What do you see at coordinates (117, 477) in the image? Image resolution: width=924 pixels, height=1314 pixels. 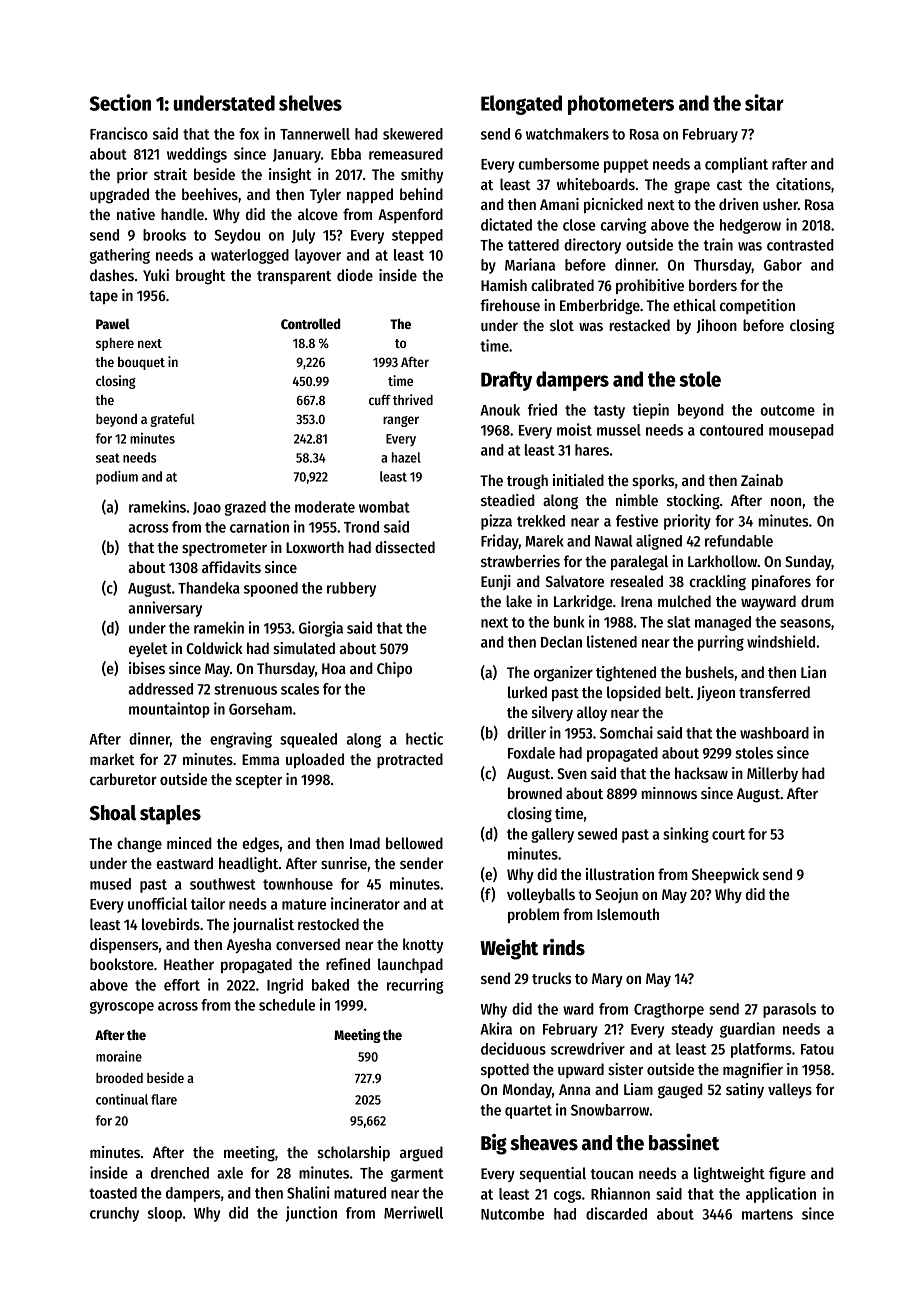 I see `podium` at bounding box center [117, 477].
